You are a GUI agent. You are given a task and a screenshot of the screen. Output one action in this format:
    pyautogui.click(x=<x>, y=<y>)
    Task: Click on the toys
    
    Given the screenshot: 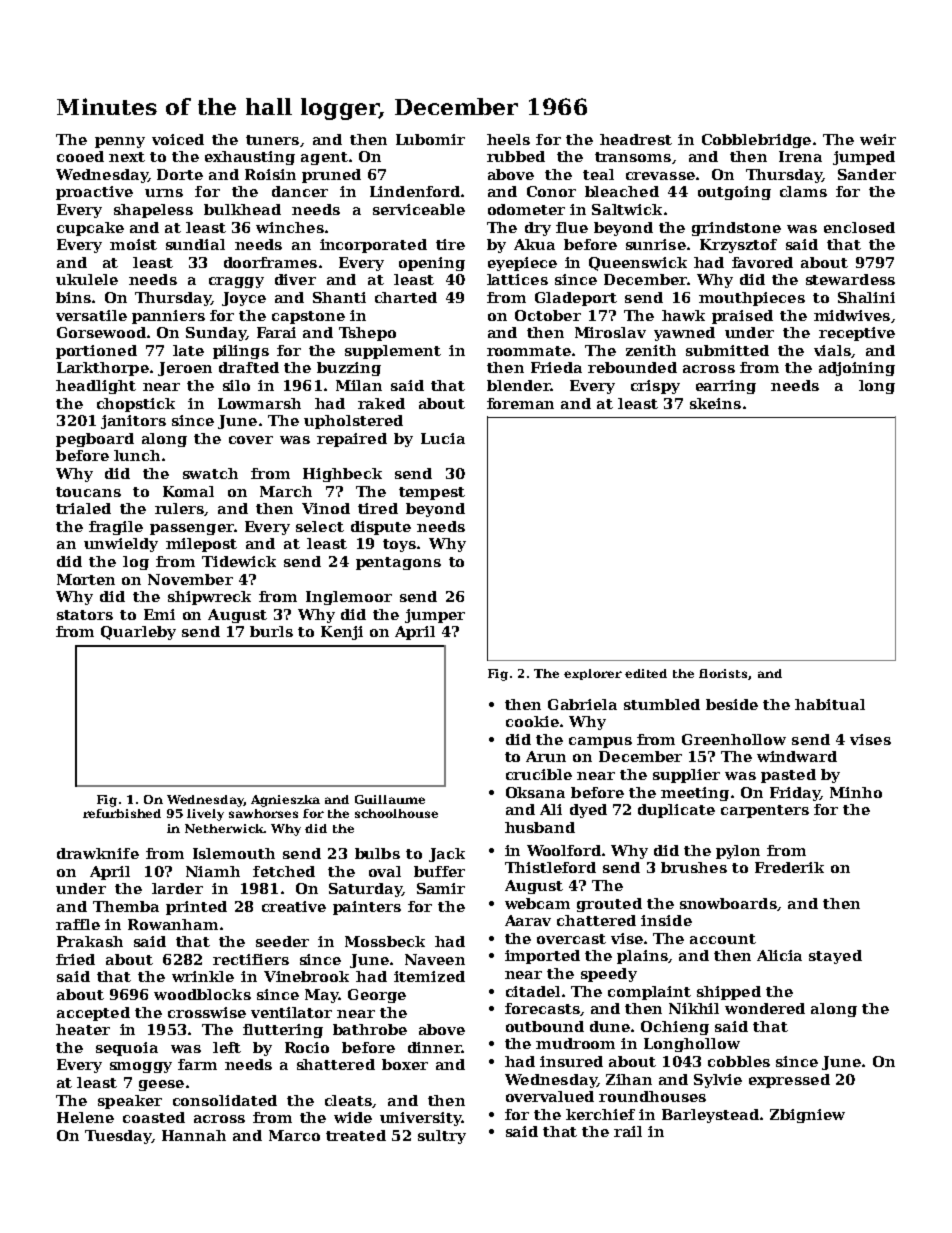 What is the action you would take?
    pyautogui.click(x=399, y=545)
